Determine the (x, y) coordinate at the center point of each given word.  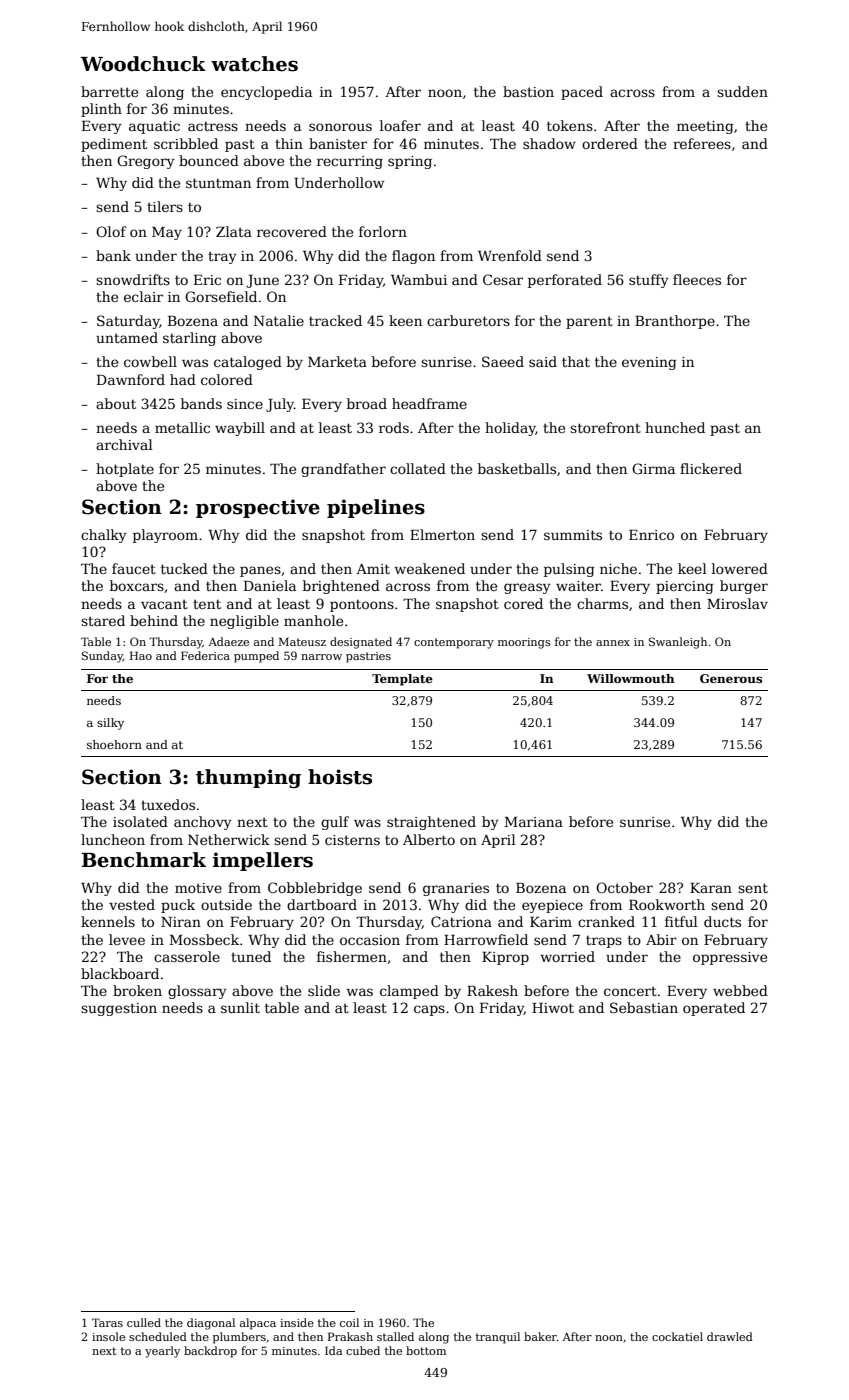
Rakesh (492, 990)
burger (744, 587)
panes (260, 571)
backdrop (210, 1352)
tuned (251, 956)
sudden (742, 91)
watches (254, 64)
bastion (528, 91)
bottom (426, 1350)
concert (630, 991)
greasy (527, 588)
